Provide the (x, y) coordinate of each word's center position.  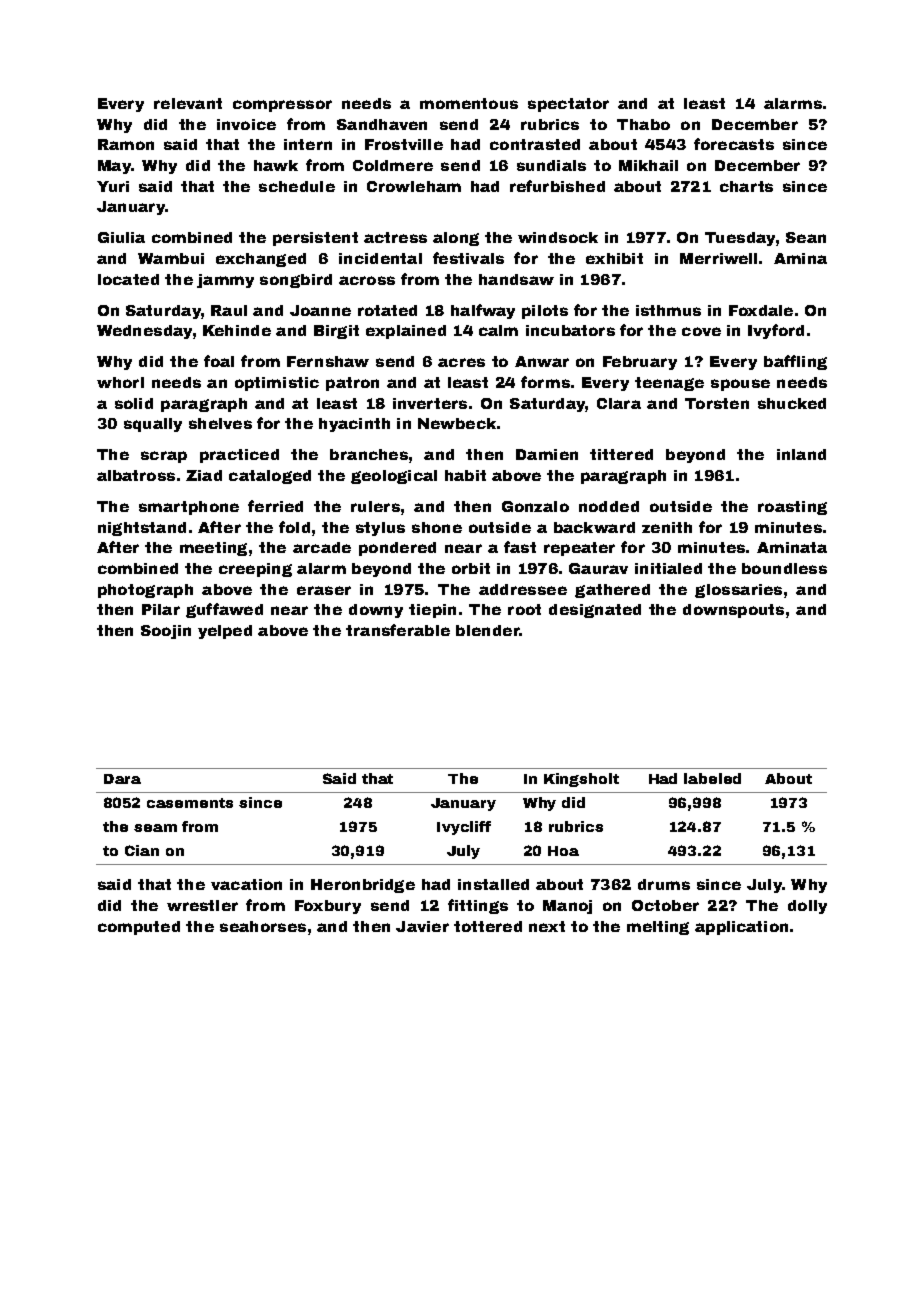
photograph (145, 591)
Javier (422, 926)
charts (746, 186)
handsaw (516, 279)
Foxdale (761, 310)
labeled (712, 778)
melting (658, 928)
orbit (471, 568)
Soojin (166, 632)
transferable (398, 630)
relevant (188, 103)
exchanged (261, 260)
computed (139, 928)
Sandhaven (382, 124)
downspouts (733, 611)
